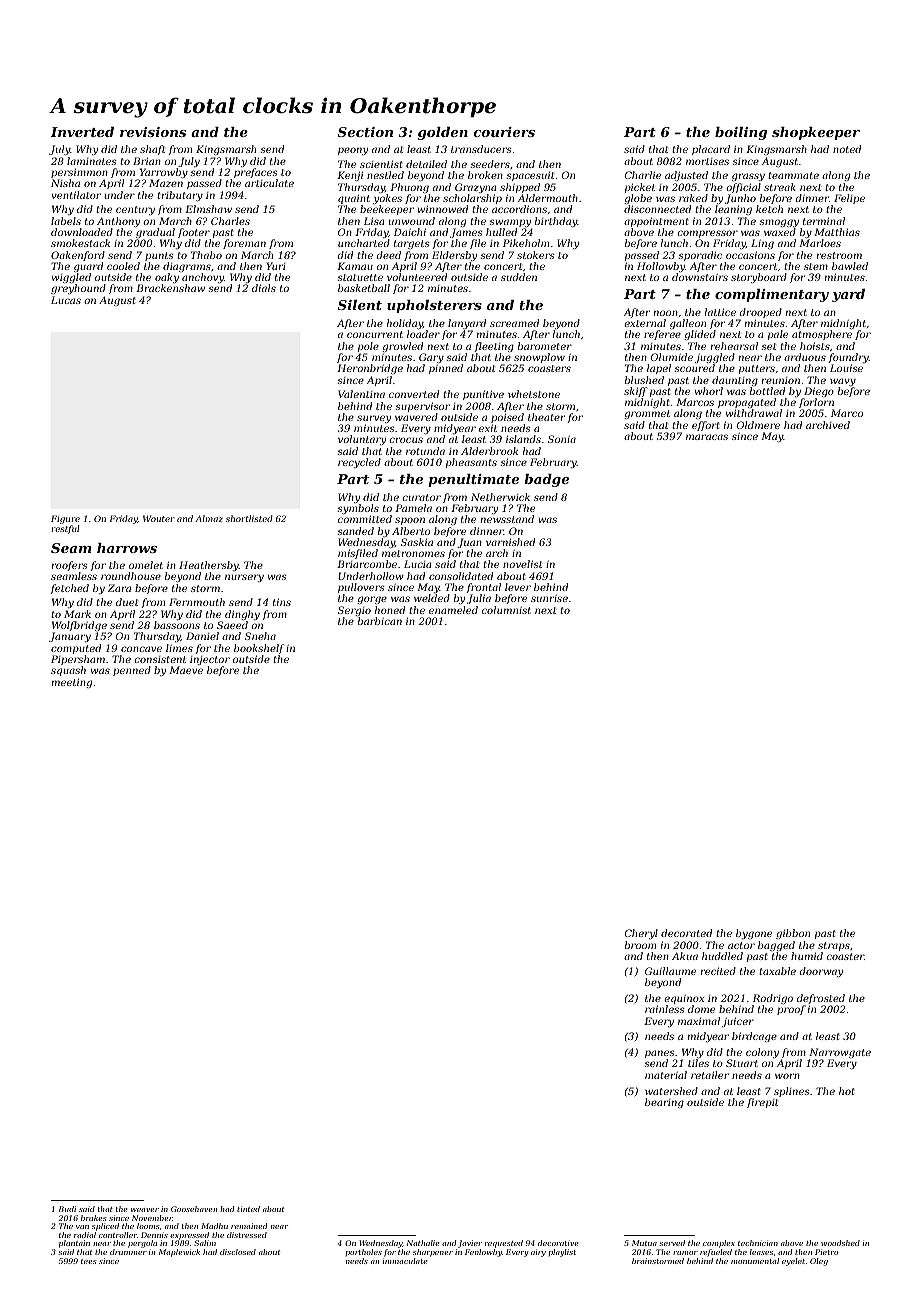 This image has width=924, height=1308. Describe the element at coordinates (504, 132) in the image. I see `couriers` at that location.
